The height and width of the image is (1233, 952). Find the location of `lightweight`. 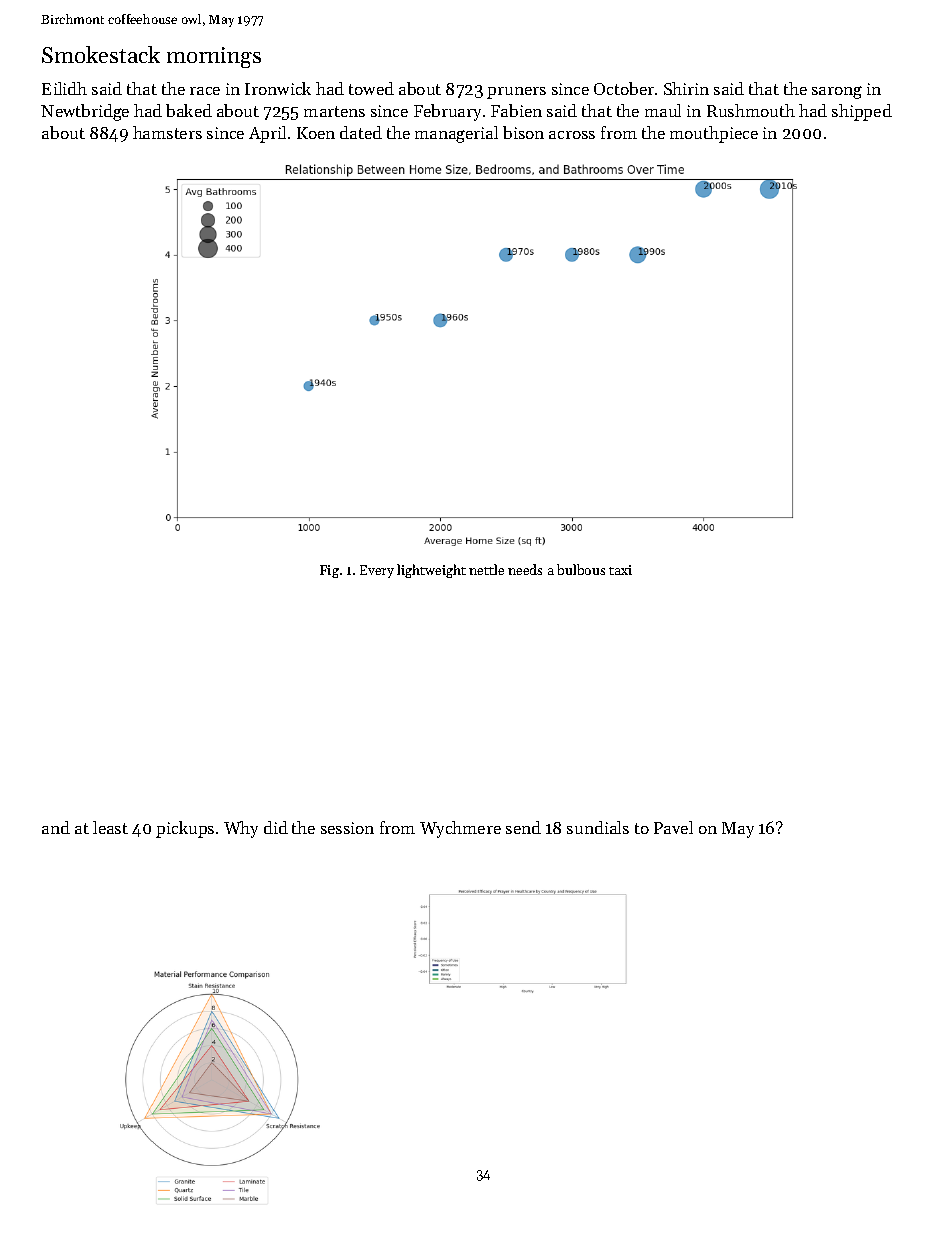

lightweight is located at coordinates (431, 571).
